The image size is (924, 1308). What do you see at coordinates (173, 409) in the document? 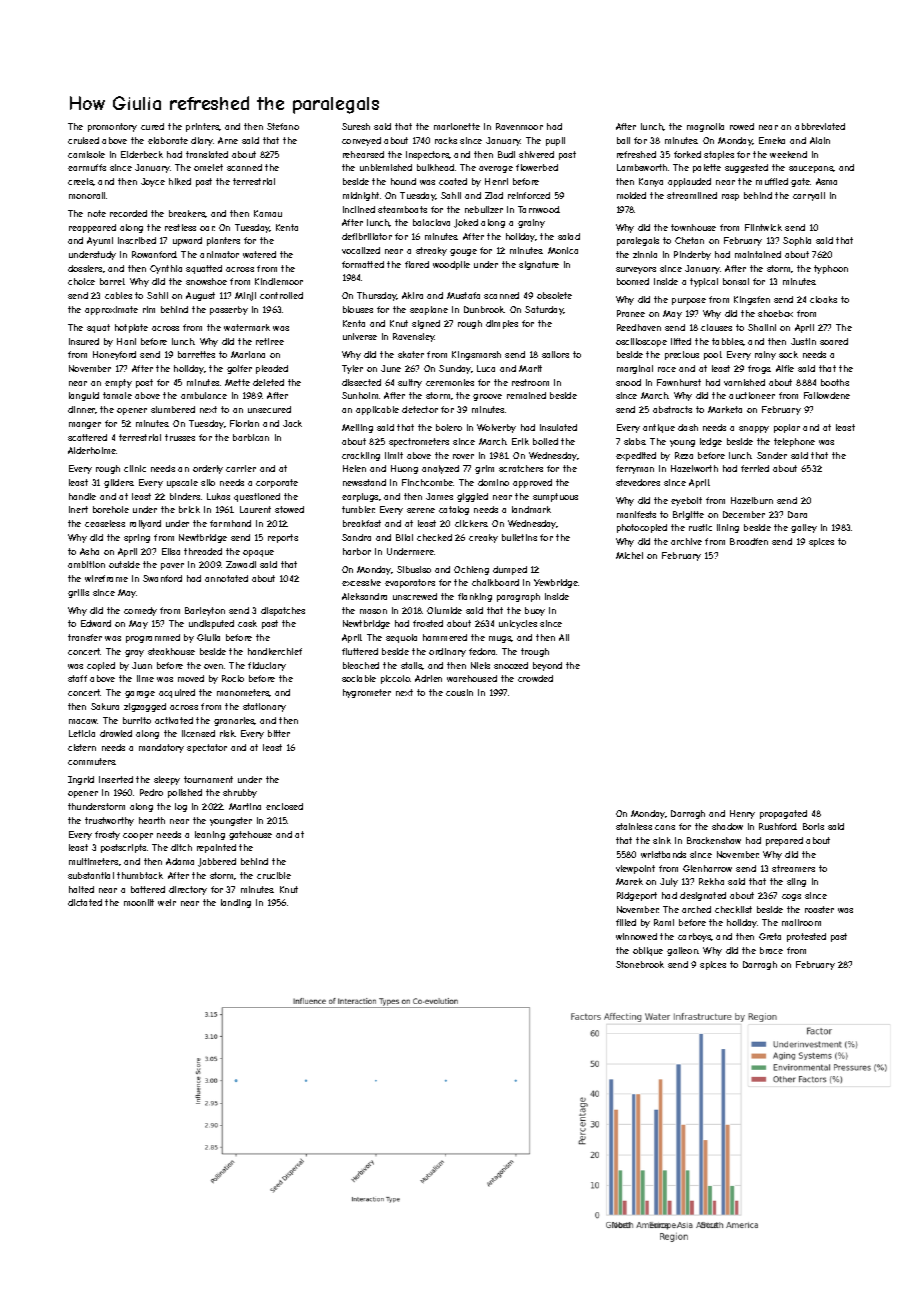
I see `slumbered` at bounding box center [173, 409].
